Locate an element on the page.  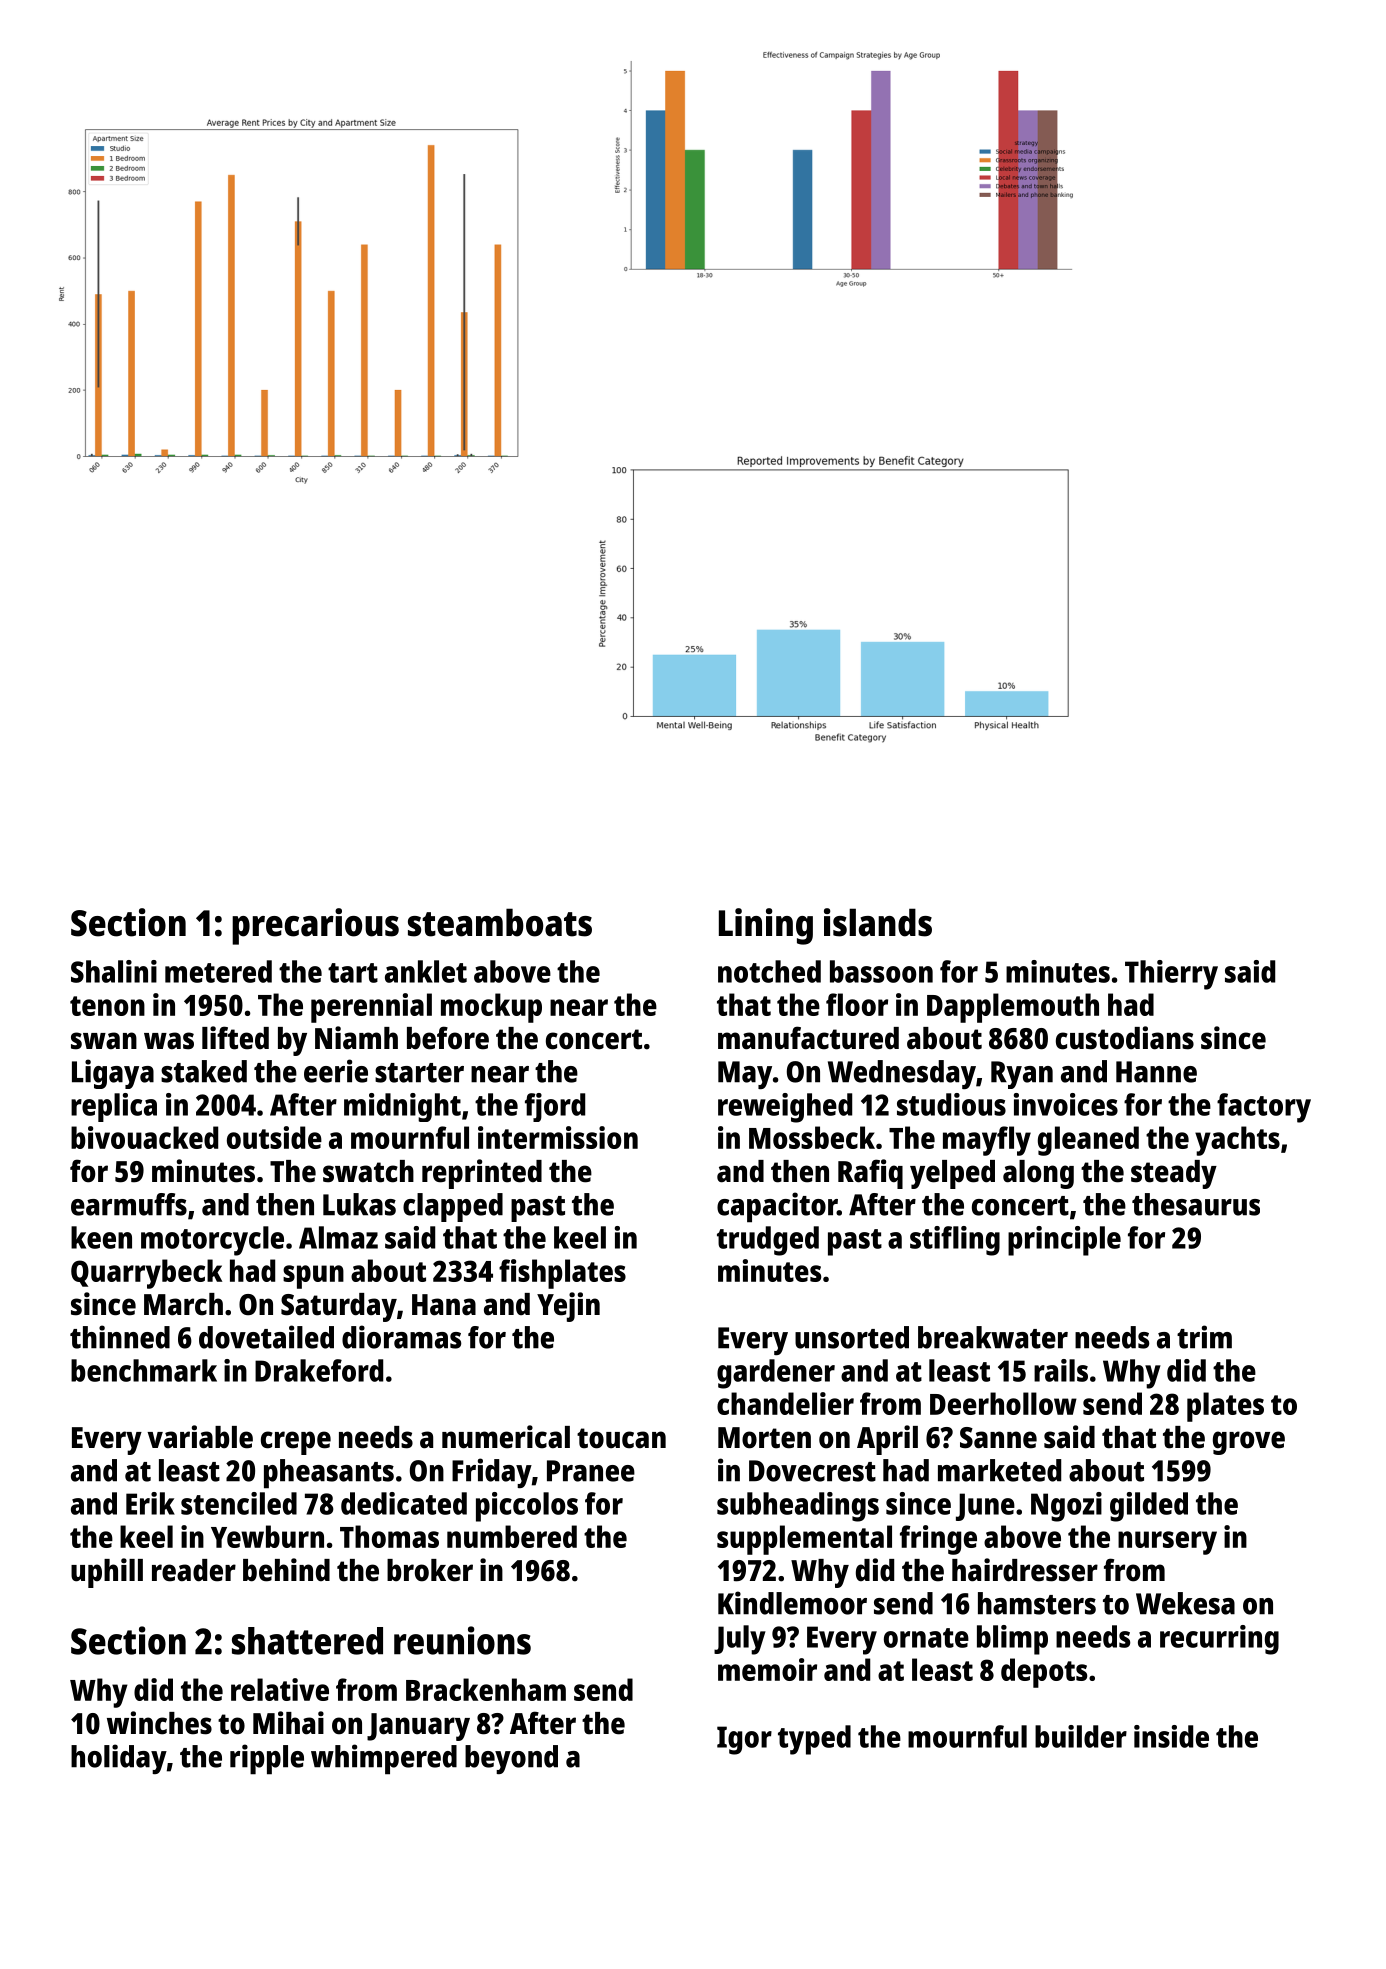
uphill is located at coordinates (107, 1573).
